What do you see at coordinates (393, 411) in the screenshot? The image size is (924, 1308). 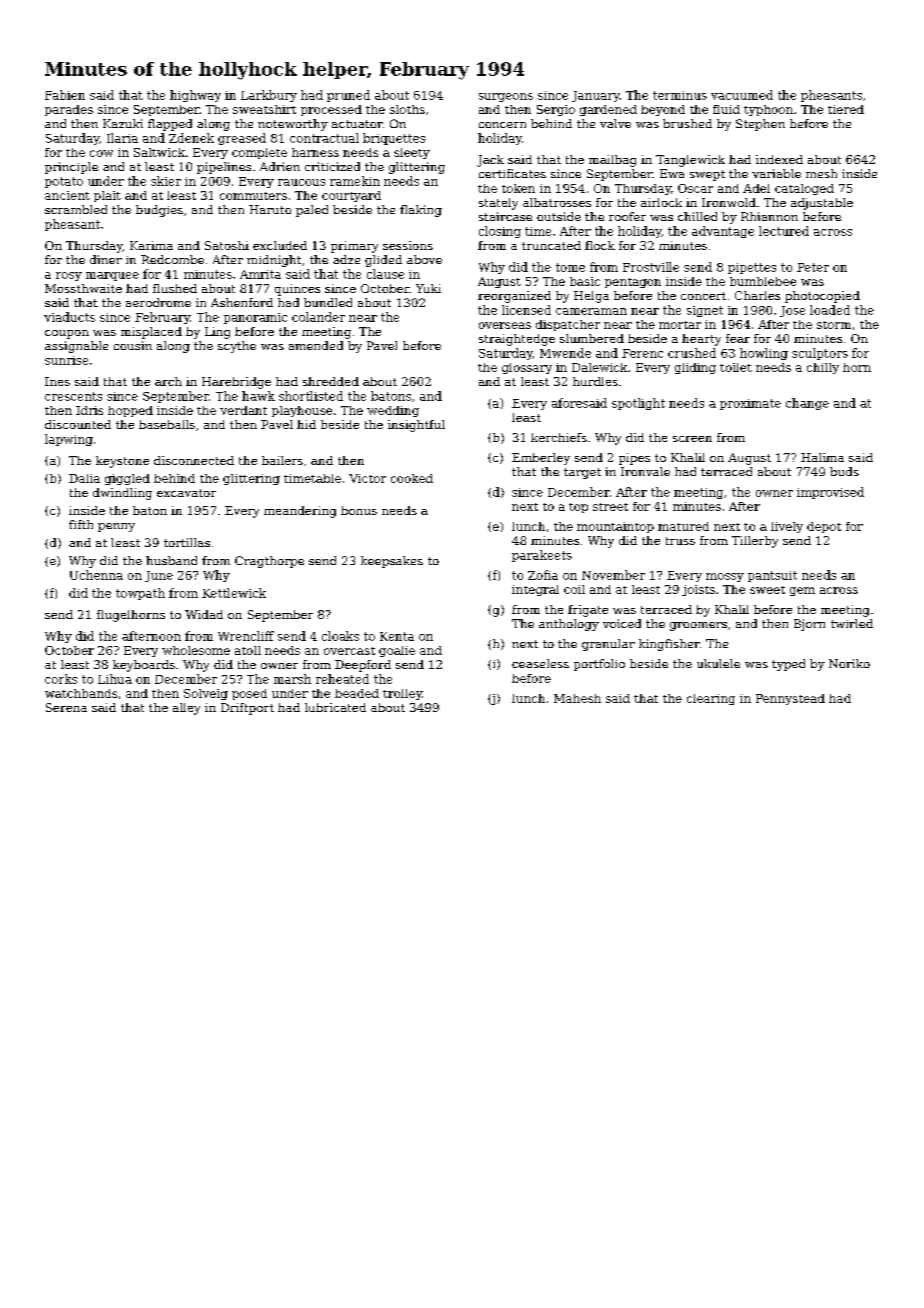 I see `wedding` at bounding box center [393, 411].
